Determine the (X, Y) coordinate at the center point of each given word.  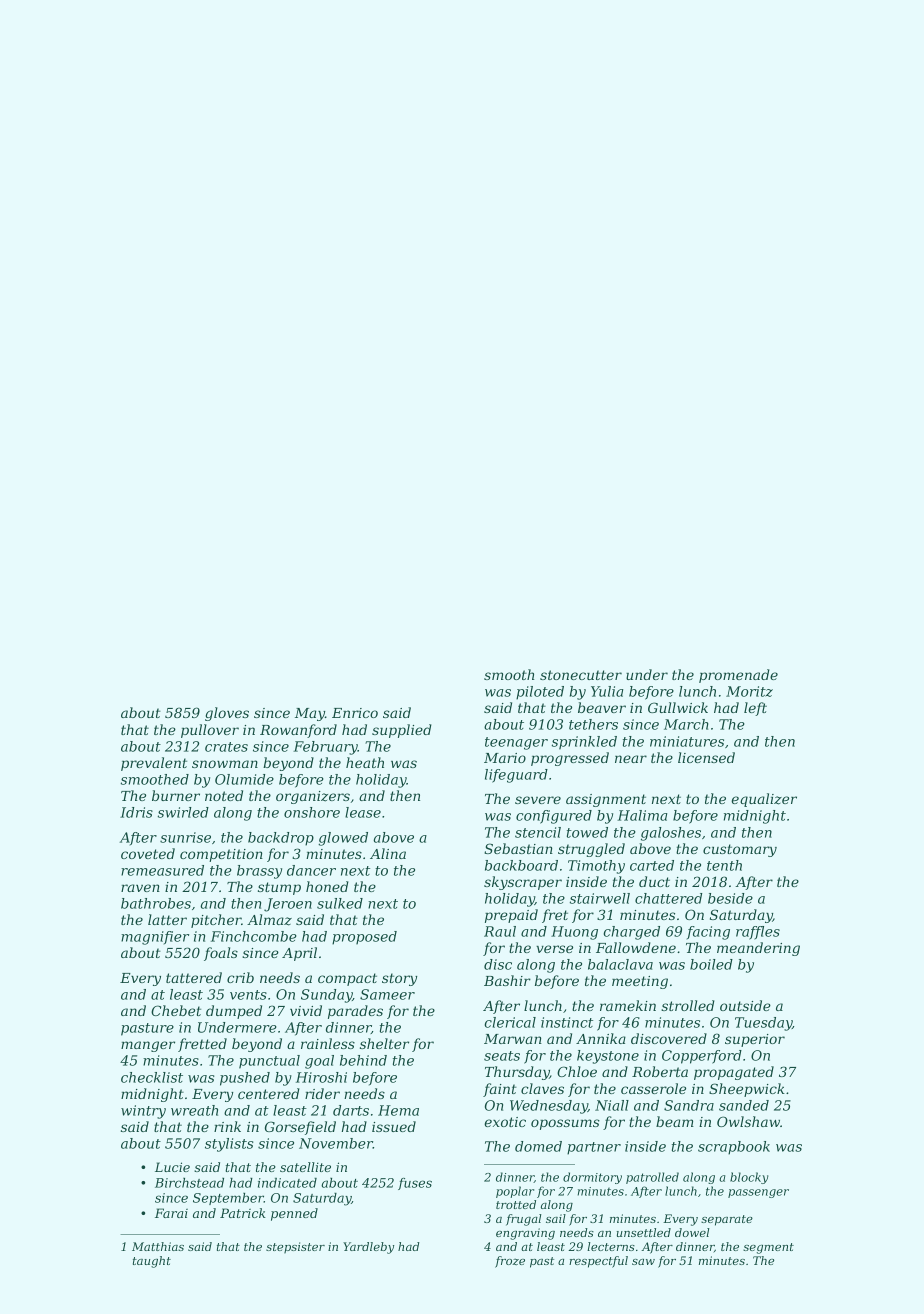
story (399, 979)
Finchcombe (254, 936)
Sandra (689, 1105)
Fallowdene (636, 947)
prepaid (511, 916)
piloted (540, 693)
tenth (724, 865)
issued (394, 1126)
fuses (415, 1184)
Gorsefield (300, 1128)
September (228, 1199)
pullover (210, 731)
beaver (602, 707)
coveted (148, 853)
